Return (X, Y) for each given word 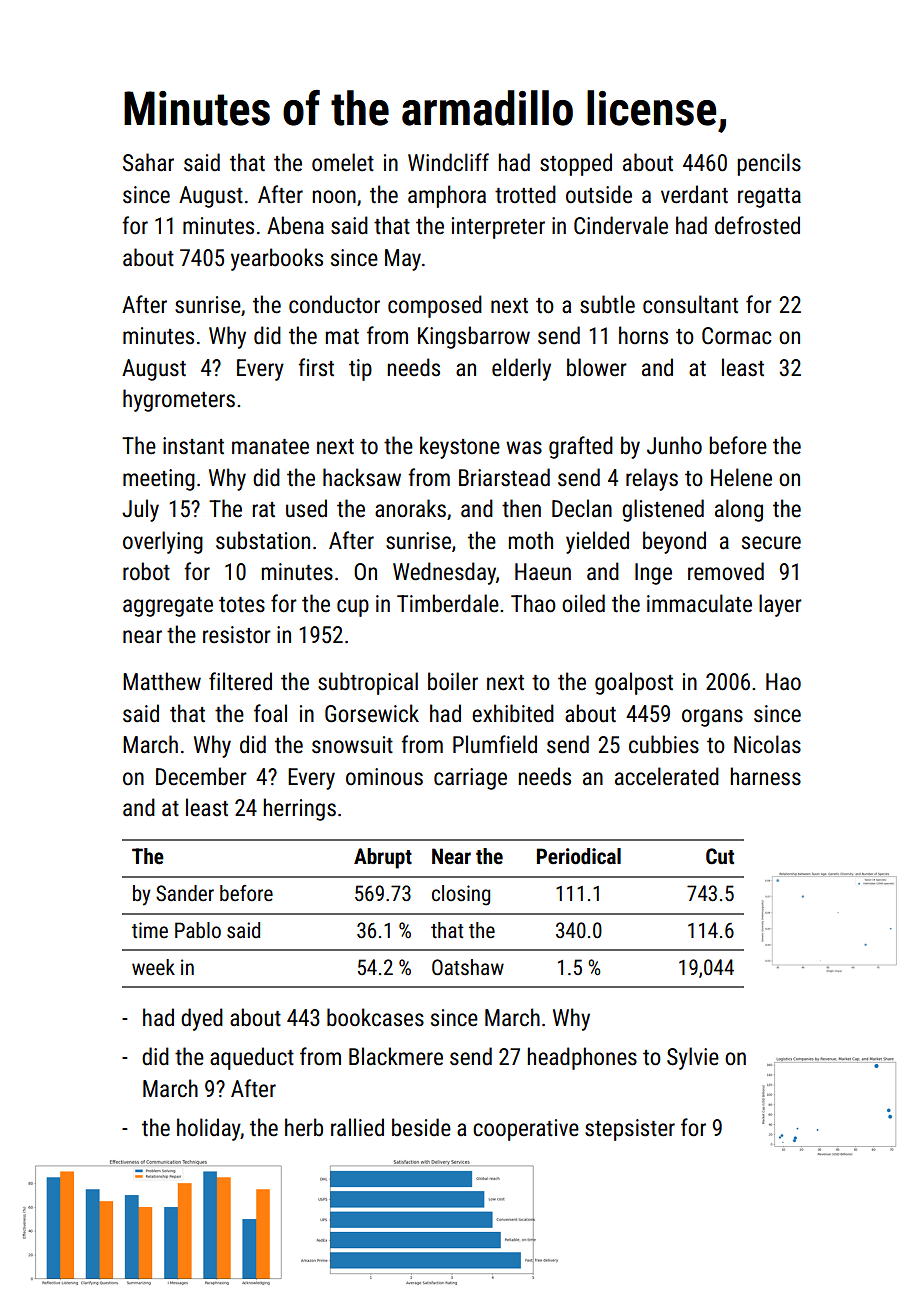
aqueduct (252, 1058)
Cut (720, 856)
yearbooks (277, 259)
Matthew (162, 681)
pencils (769, 164)
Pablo (198, 930)
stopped (576, 164)
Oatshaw (468, 967)
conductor (334, 304)
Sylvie (693, 1058)
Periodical (579, 856)
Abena (295, 225)
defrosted (757, 225)
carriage (470, 779)
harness (765, 776)
